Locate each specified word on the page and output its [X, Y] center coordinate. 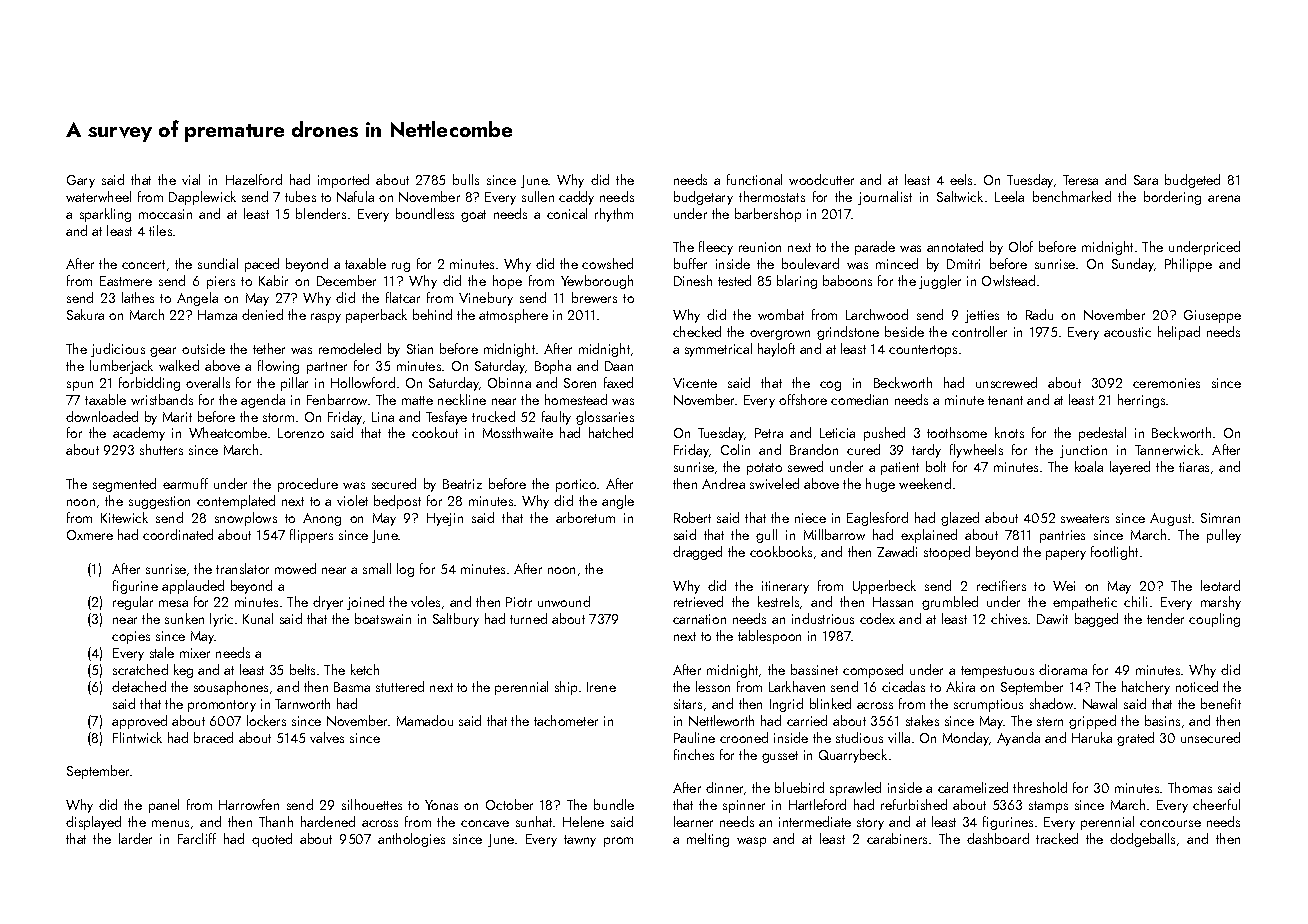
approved [139, 722]
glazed [960, 519]
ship [566, 688]
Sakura [85, 314]
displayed [93, 823]
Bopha [553, 367]
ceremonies [1166, 383]
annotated [955, 246]
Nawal [1100, 703]
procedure [308, 485]
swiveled [774, 483]
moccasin [165, 214]
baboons [847, 280]
